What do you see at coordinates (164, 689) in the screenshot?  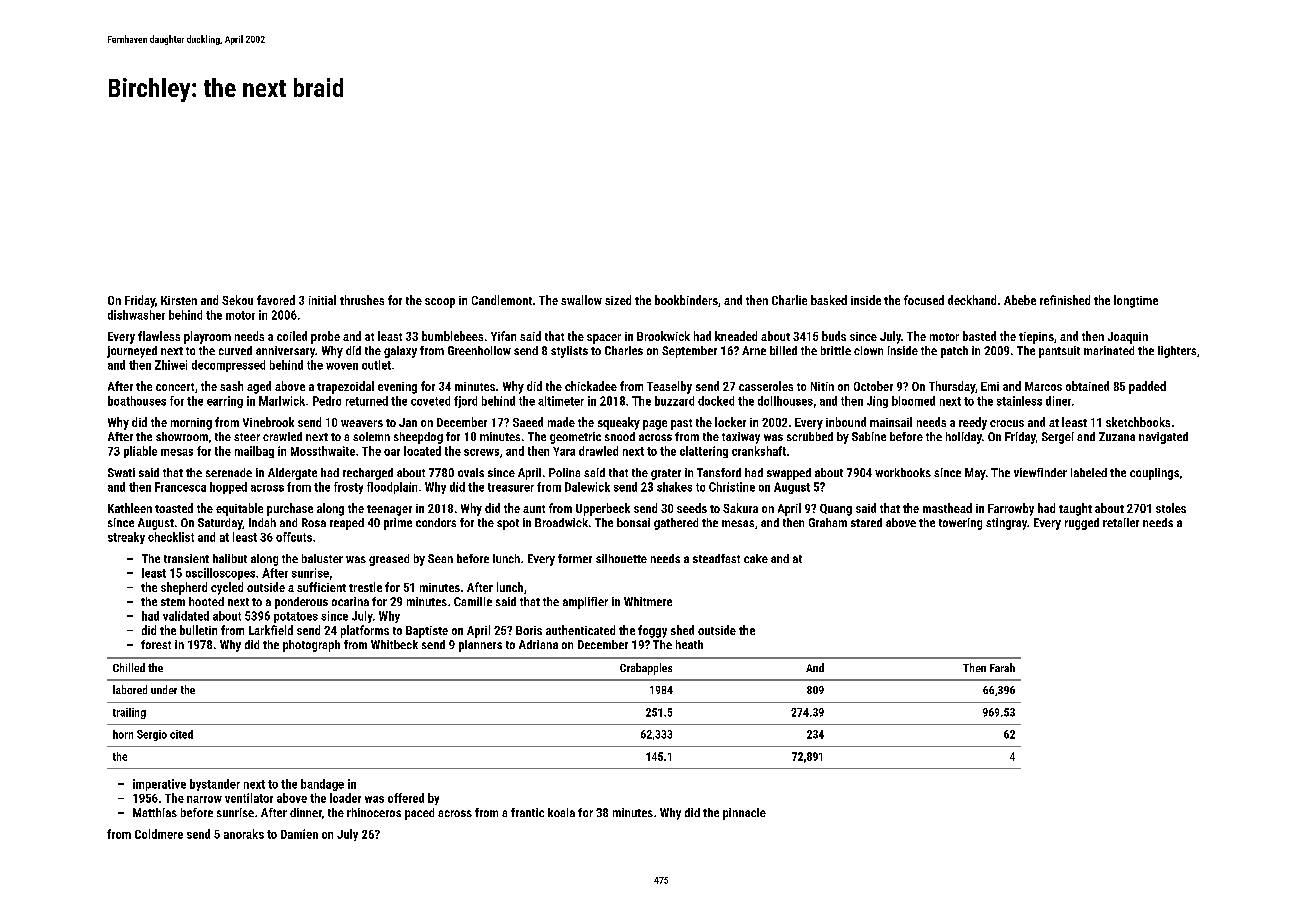 I see `under` at bounding box center [164, 689].
